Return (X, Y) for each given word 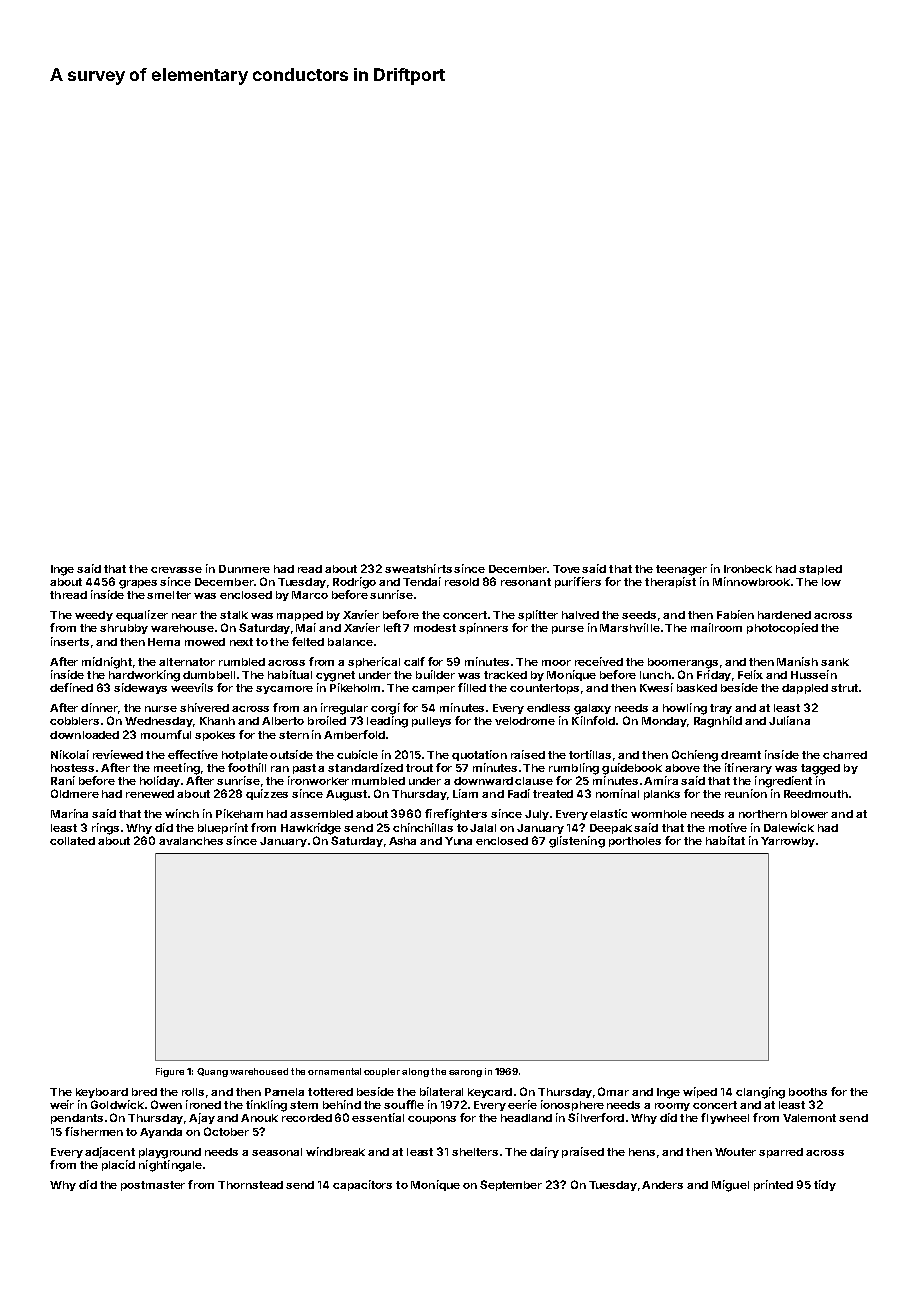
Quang (212, 1072)
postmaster (153, 1186)
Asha (402, 841)
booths (808, 1092)
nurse (161, 709)
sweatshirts (418, 568)
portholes (635, 842)
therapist (670, 582)
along (415, 1072)
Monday (664, 722)
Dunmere (244, 569)
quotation (479, 755)
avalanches (191, 841)
